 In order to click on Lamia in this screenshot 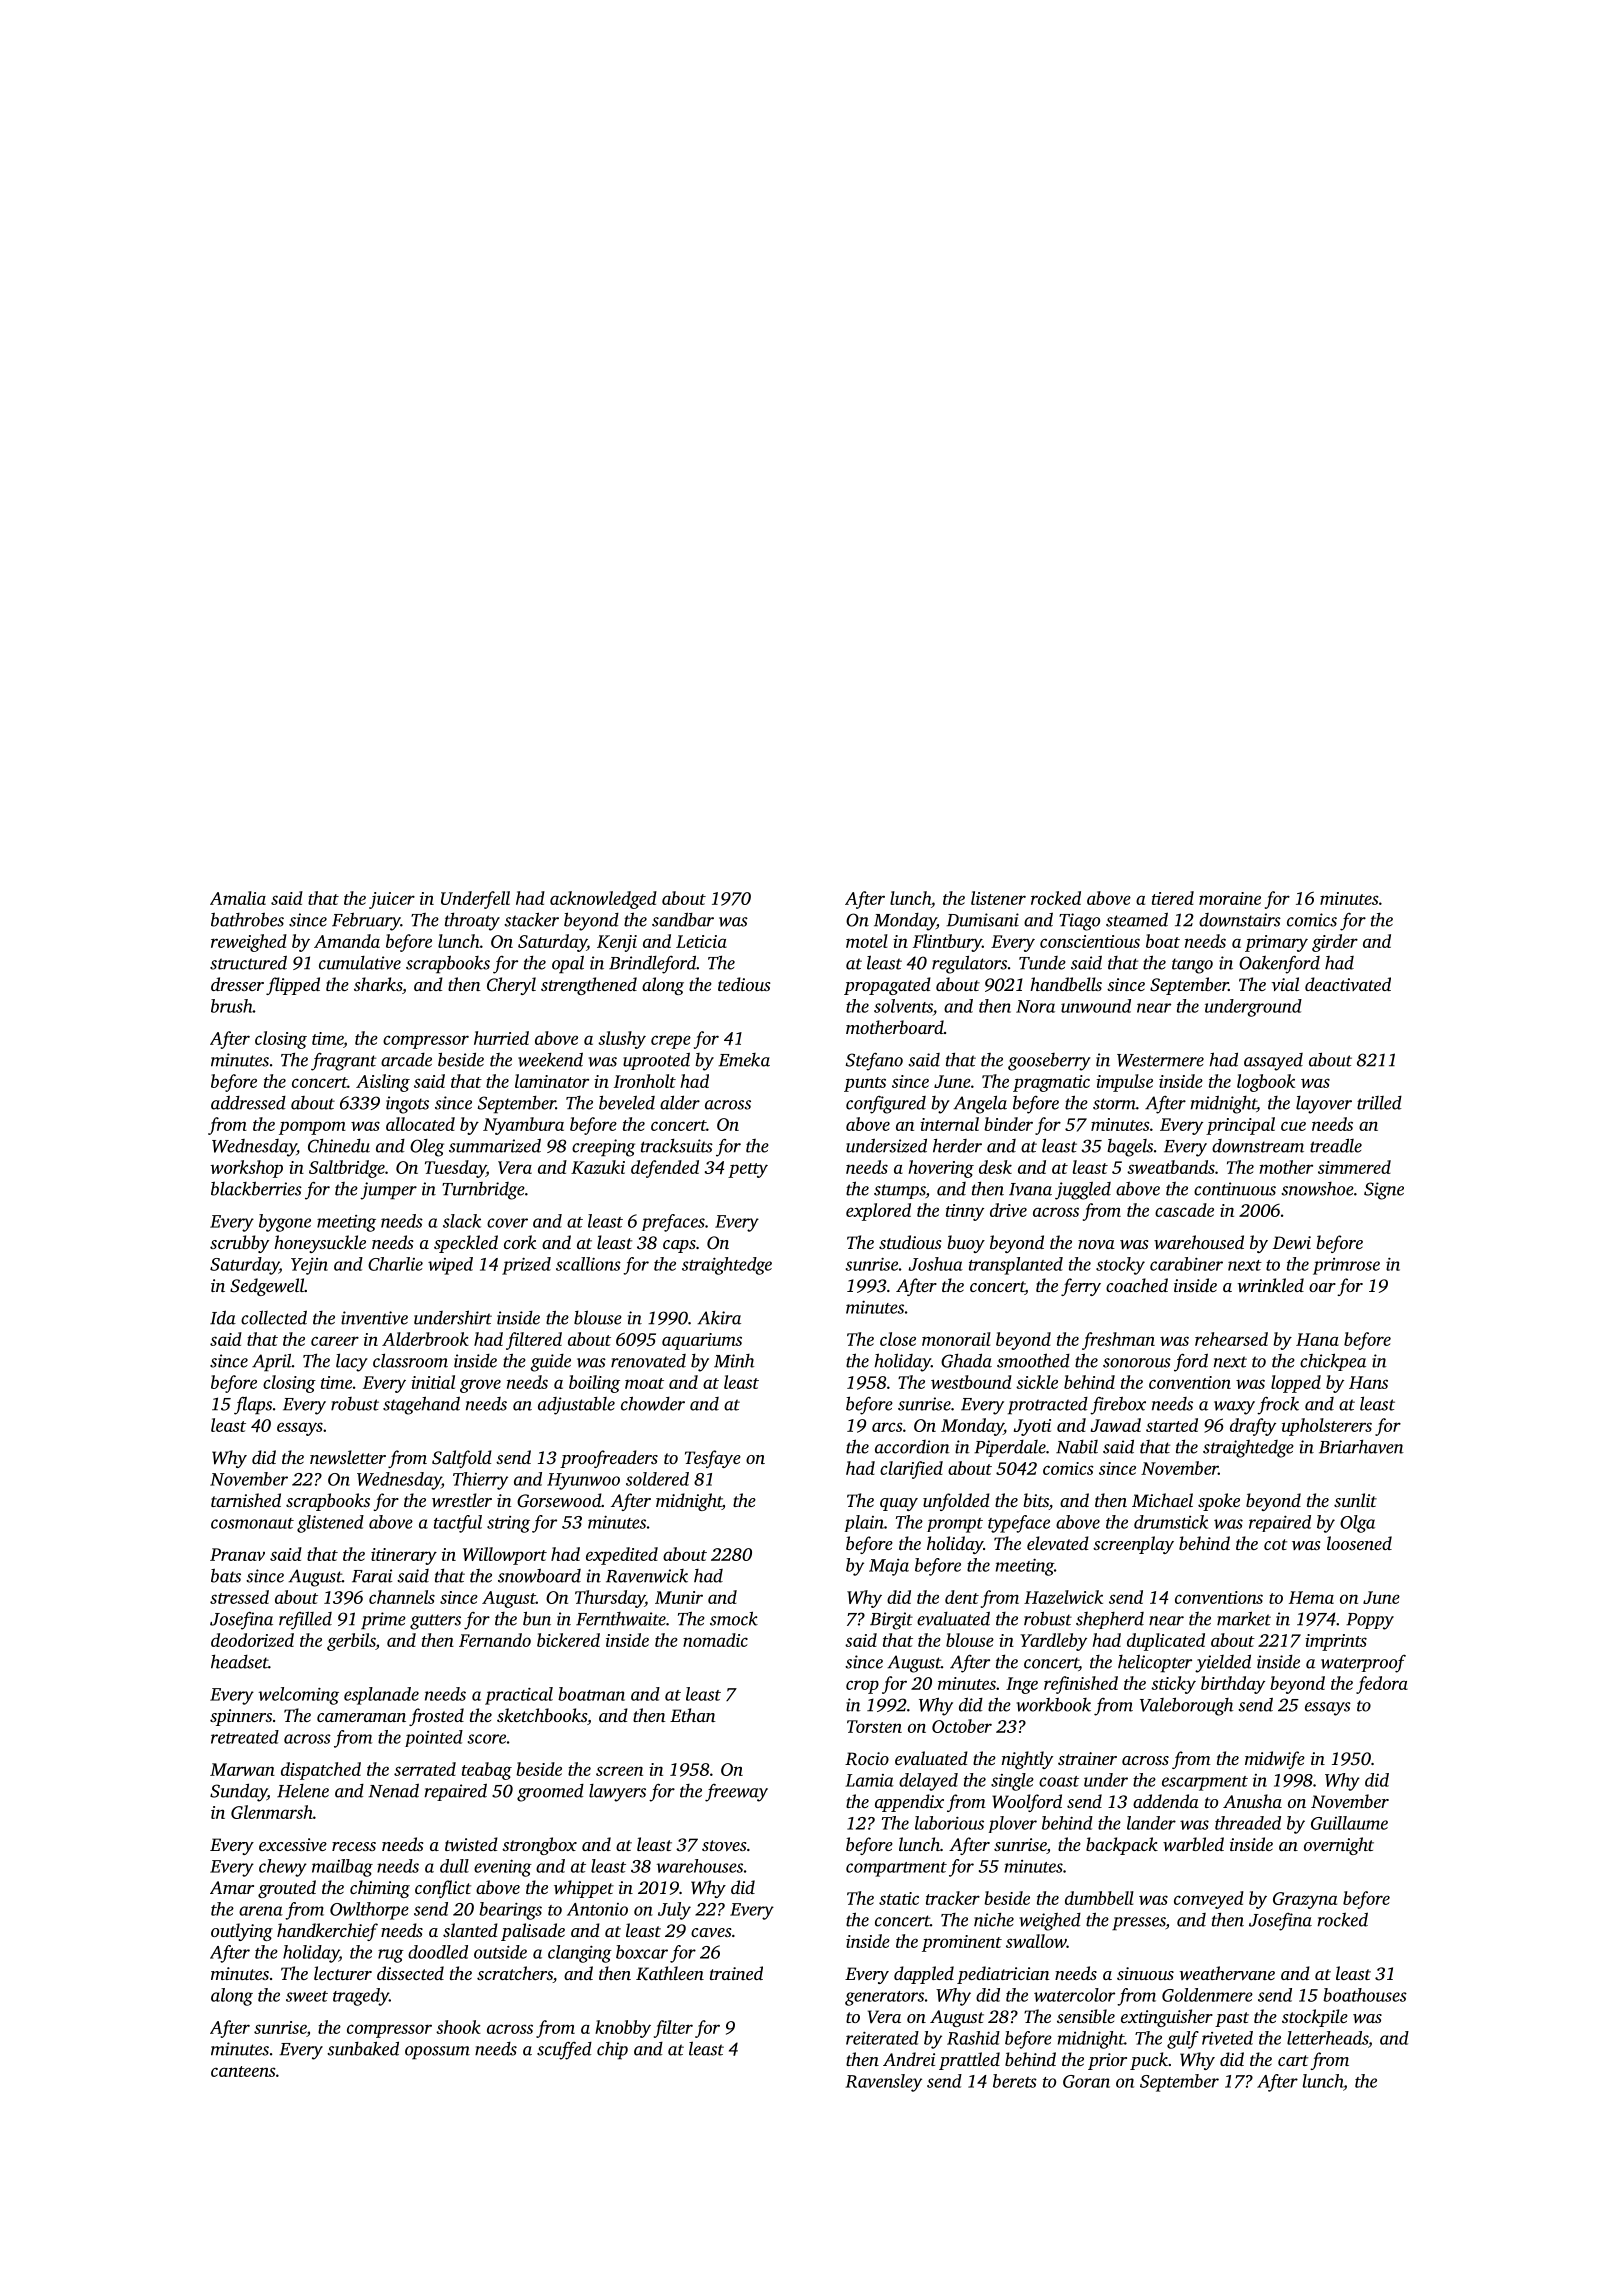, I will do `click(869, 1780)`.
